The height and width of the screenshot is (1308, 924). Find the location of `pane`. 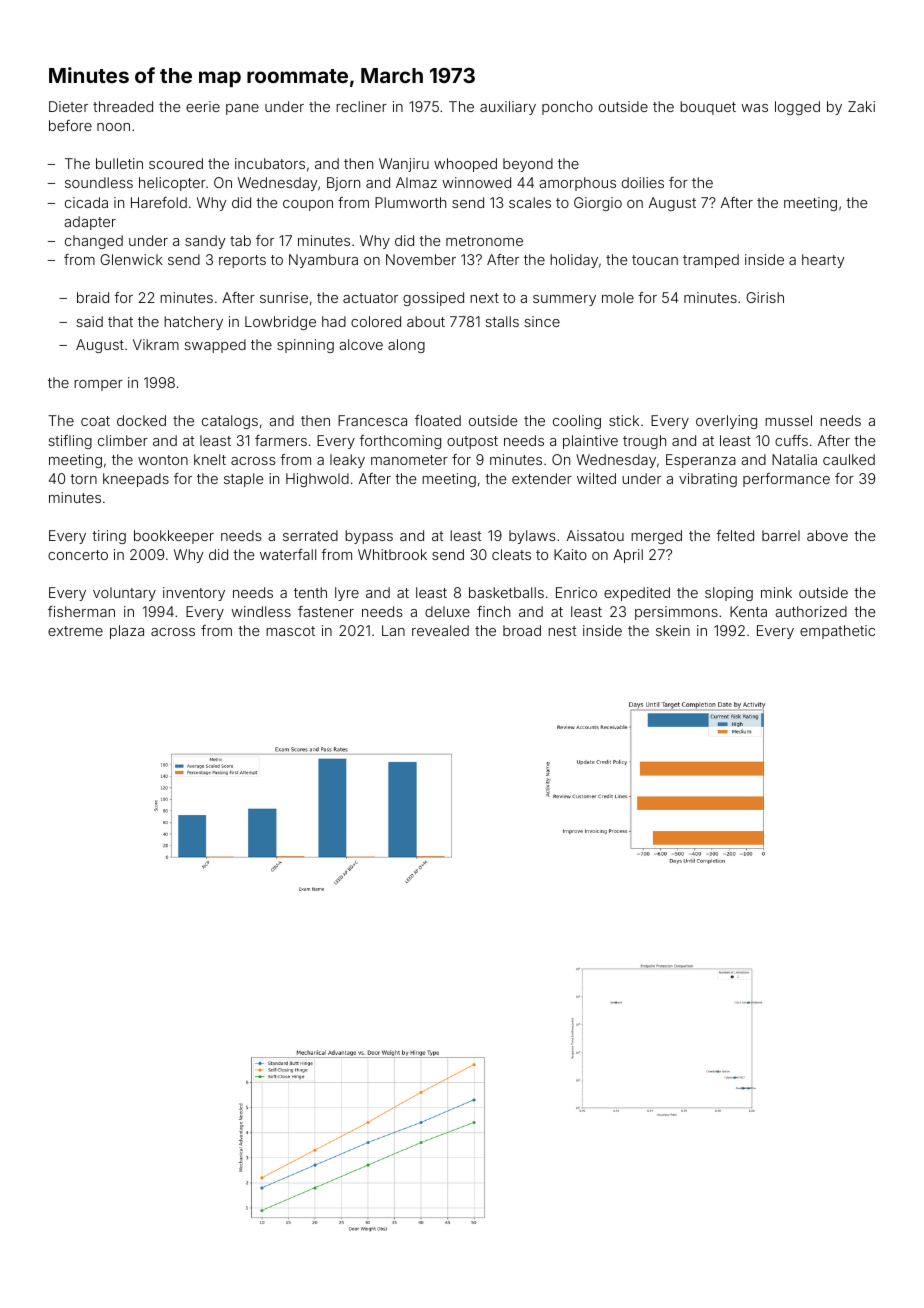

pane is located at coordinates (242, 109).
